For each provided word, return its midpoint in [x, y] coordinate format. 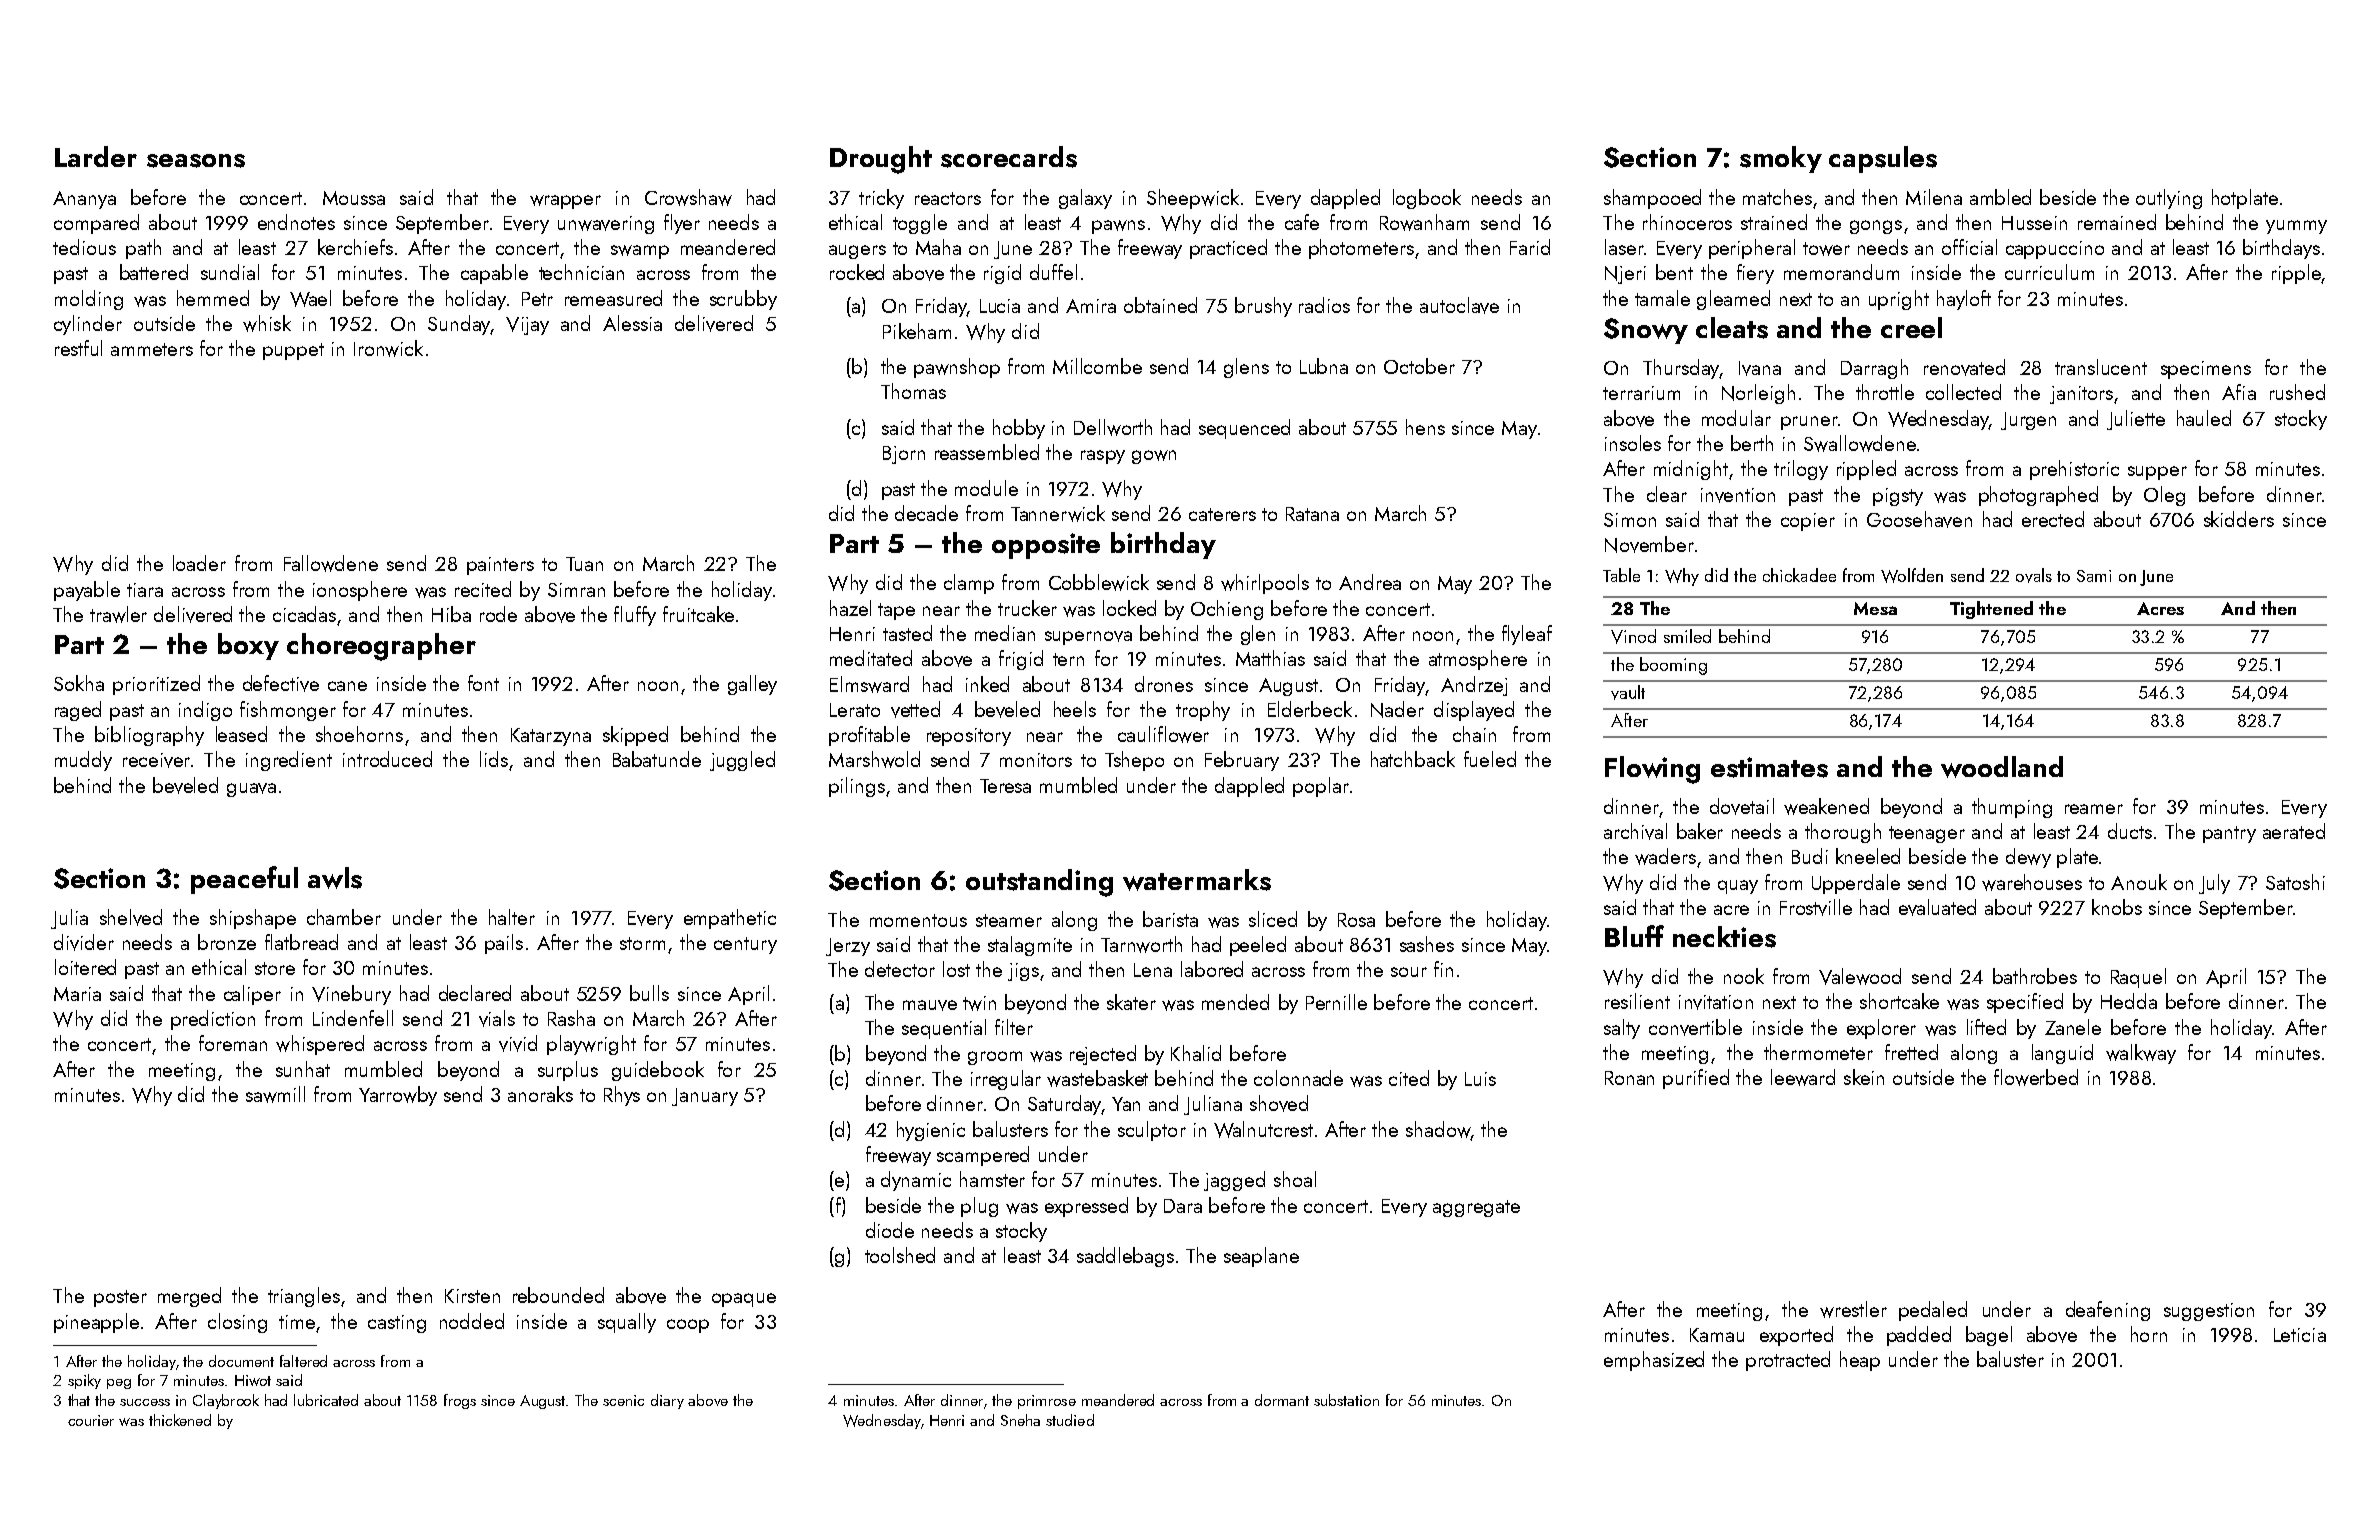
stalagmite [1030, 946]
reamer [2094, 809]
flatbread [301, 942]
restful [78, 348]
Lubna [1324, 366]
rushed [2297, 392]
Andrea [1370, 582]
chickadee [1799, 575]
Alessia [632, 323]
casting [397, 1324]
